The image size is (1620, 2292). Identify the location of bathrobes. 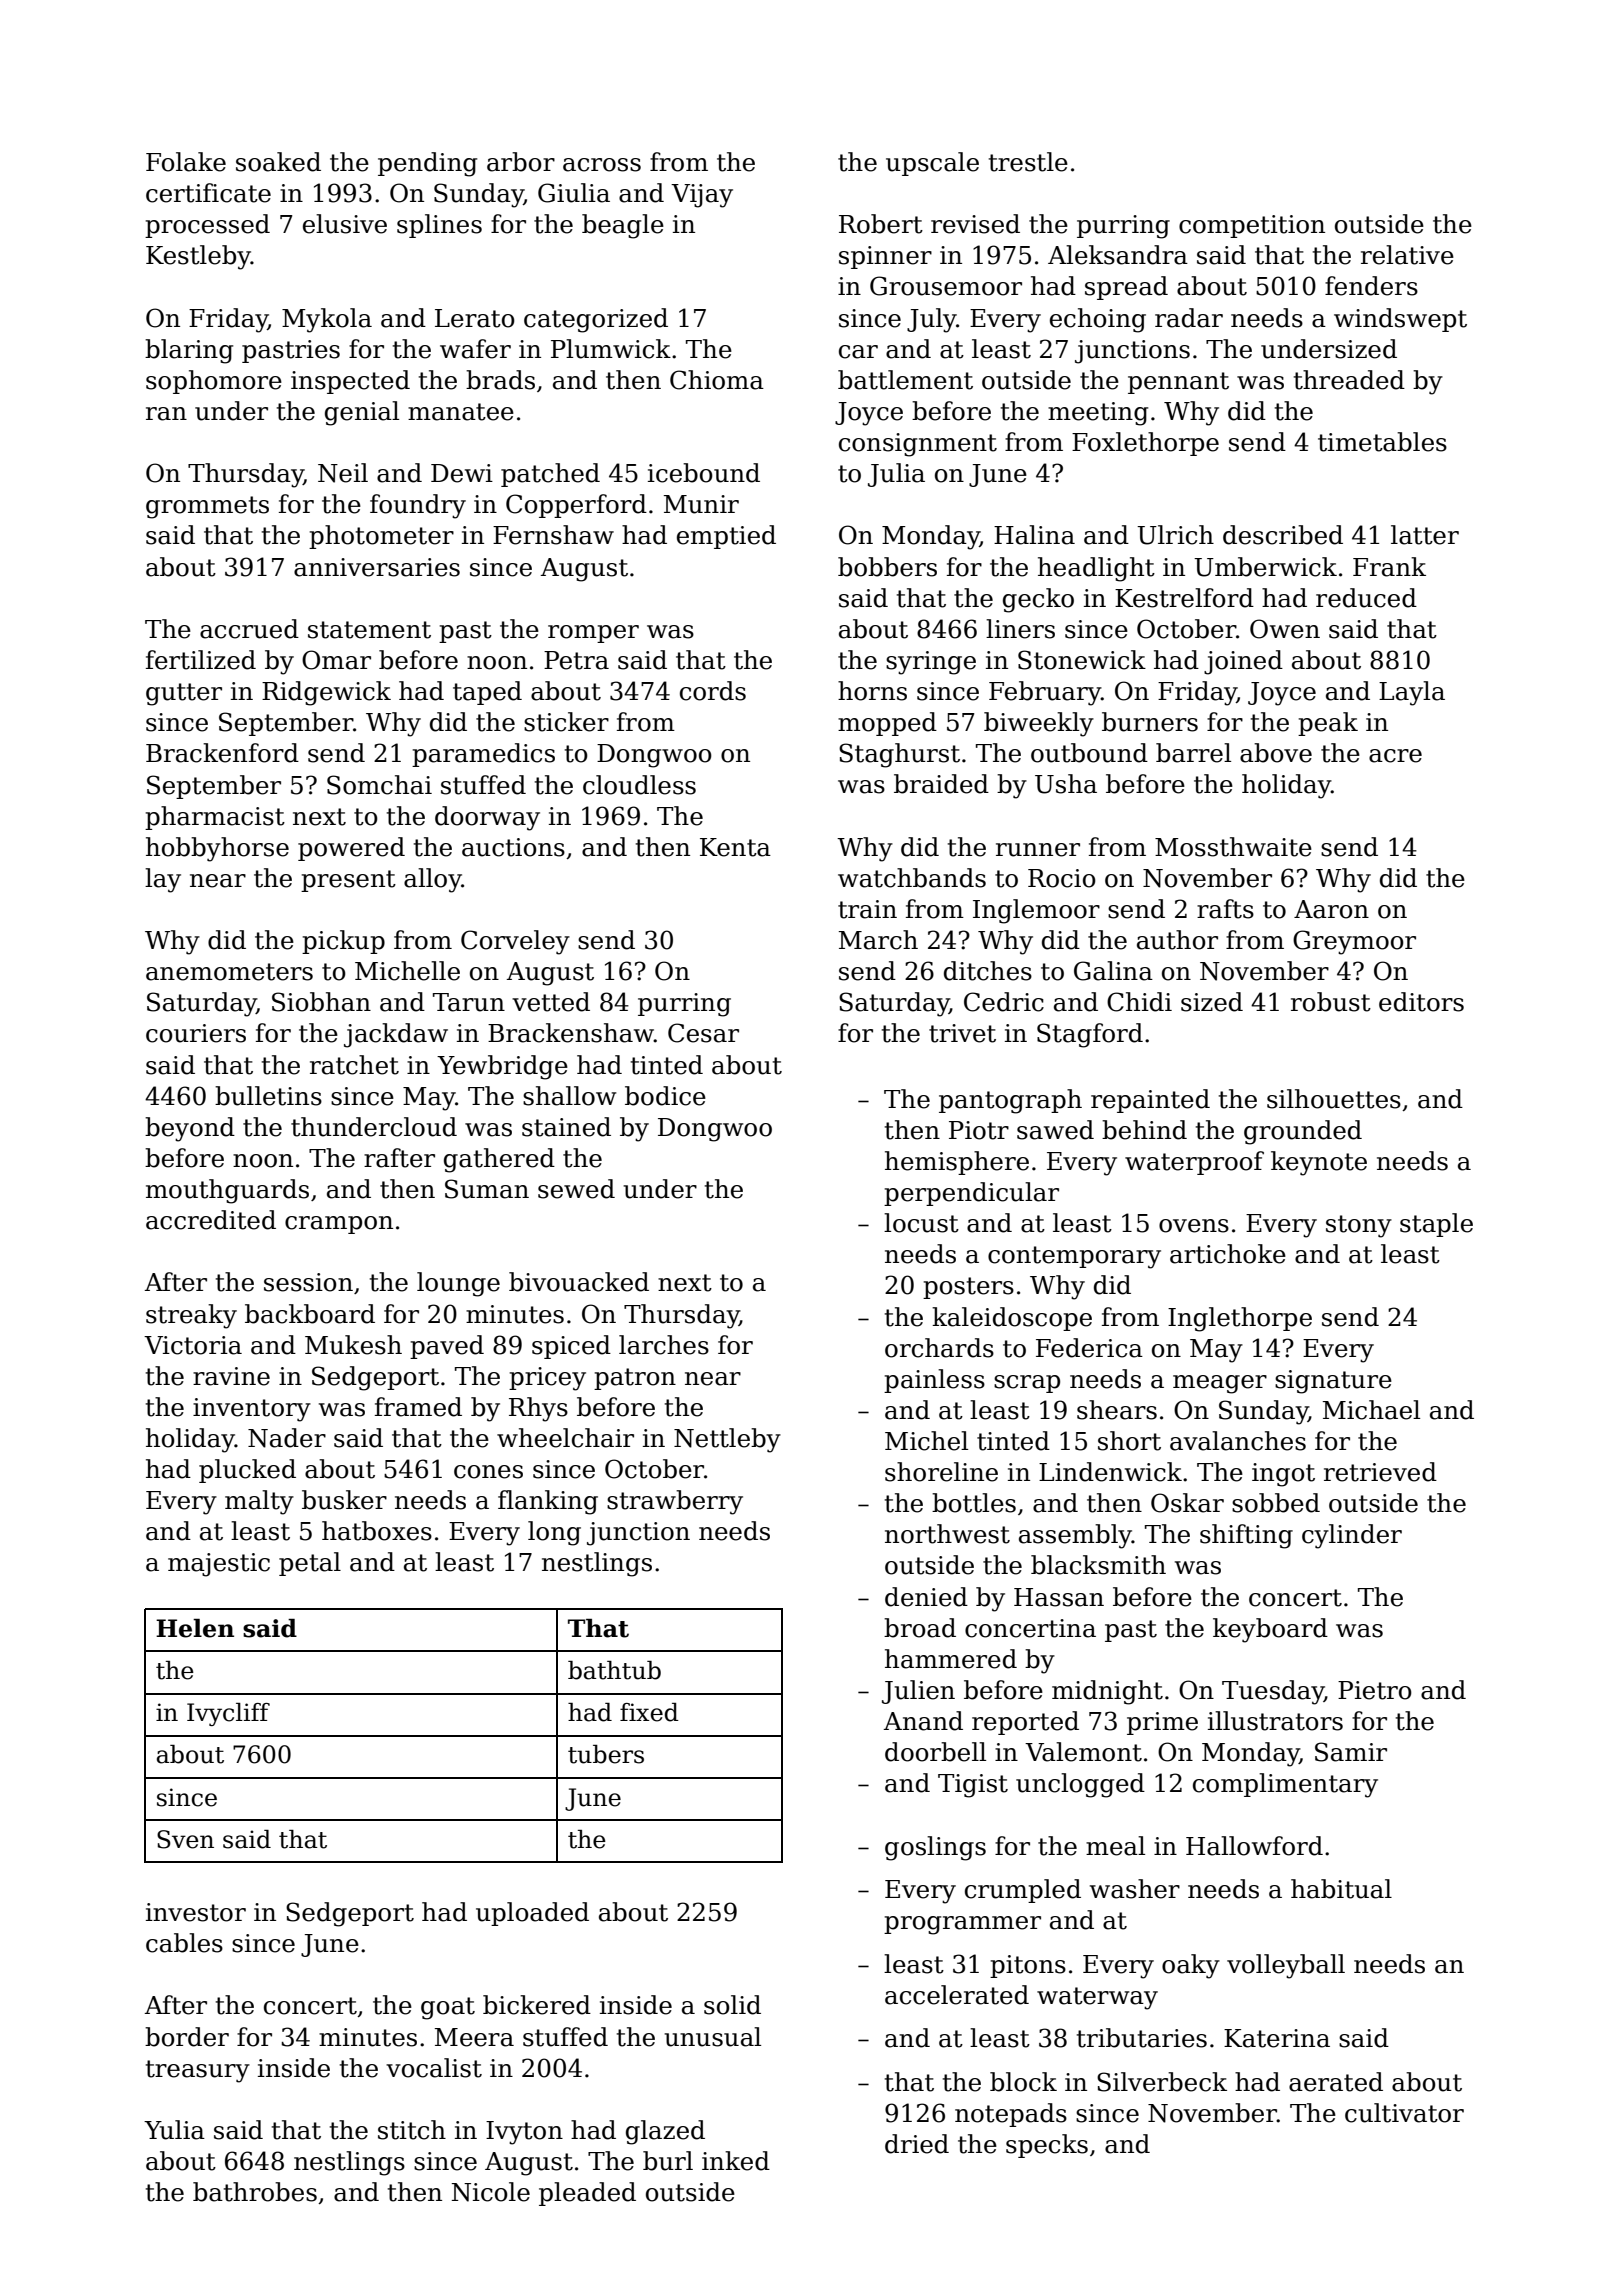
(255, 2192).
